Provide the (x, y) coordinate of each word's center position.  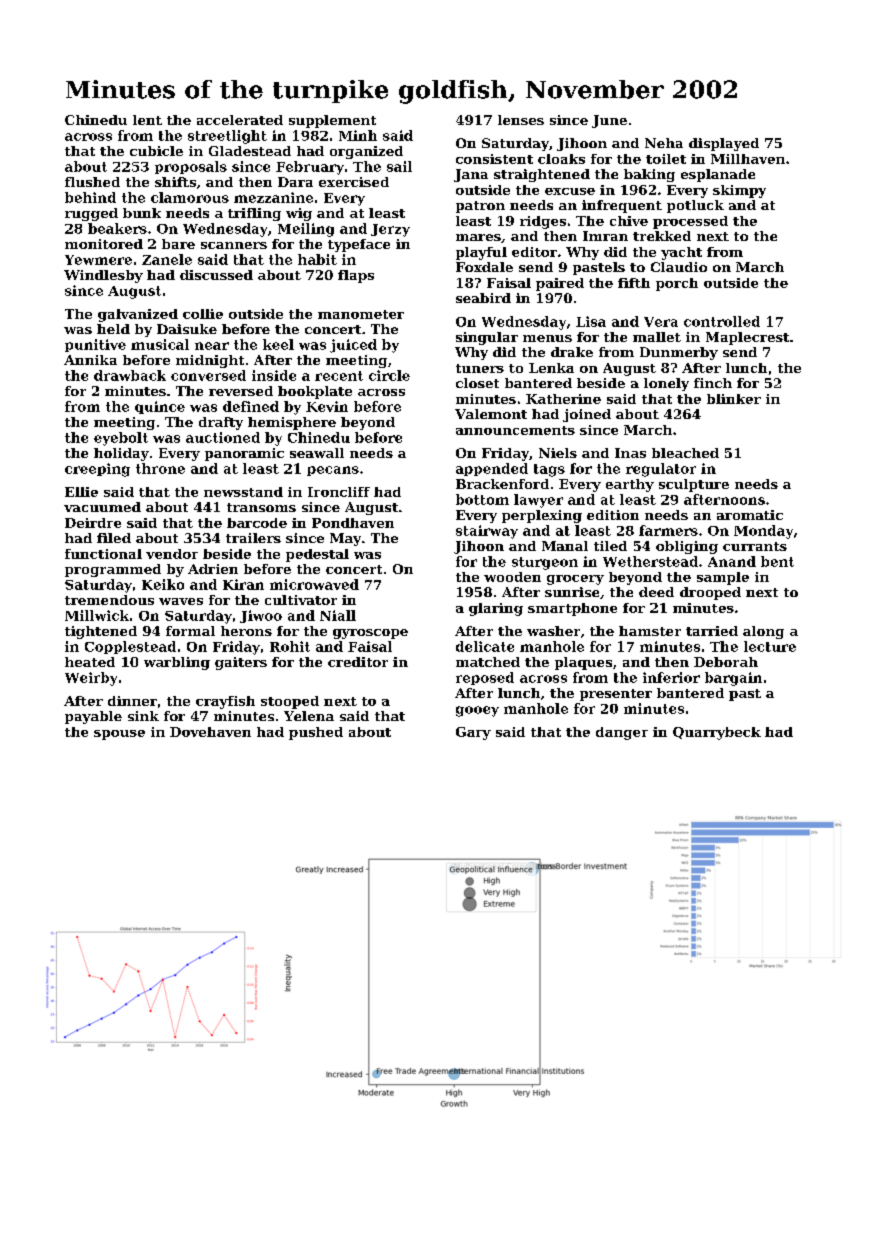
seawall (317, 453)
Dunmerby (679, 353)
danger (622, 733)
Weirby (91, 679)
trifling (254, 214)
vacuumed (102, 507)
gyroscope (370, 634)
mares (478, 237)
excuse (570, 191)
